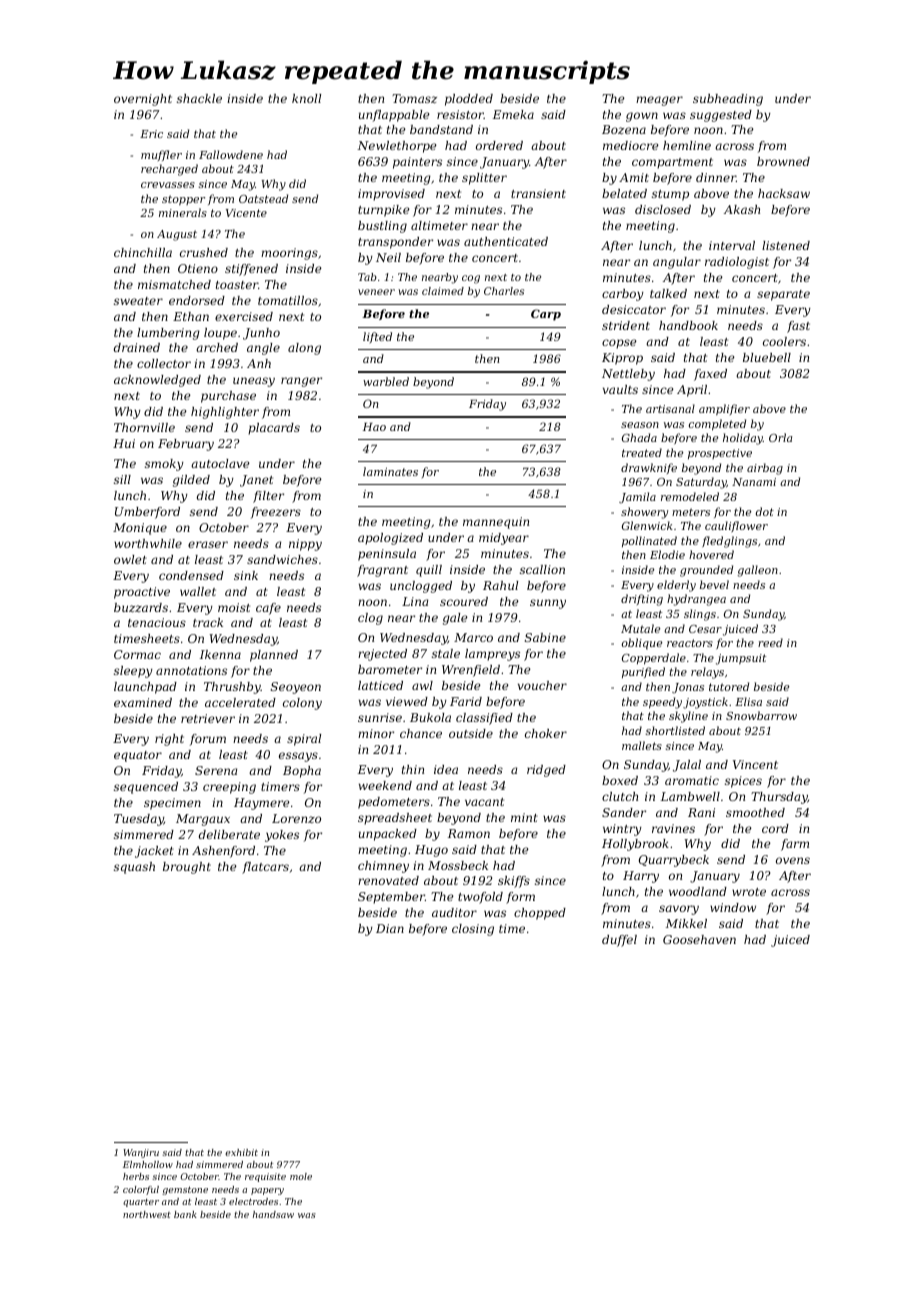 This screenshot has height=1308, width=924. What do you see at coordinates (301, 1176) in the screenshot?
I see `mole` at bounding box center [301, 1176].
